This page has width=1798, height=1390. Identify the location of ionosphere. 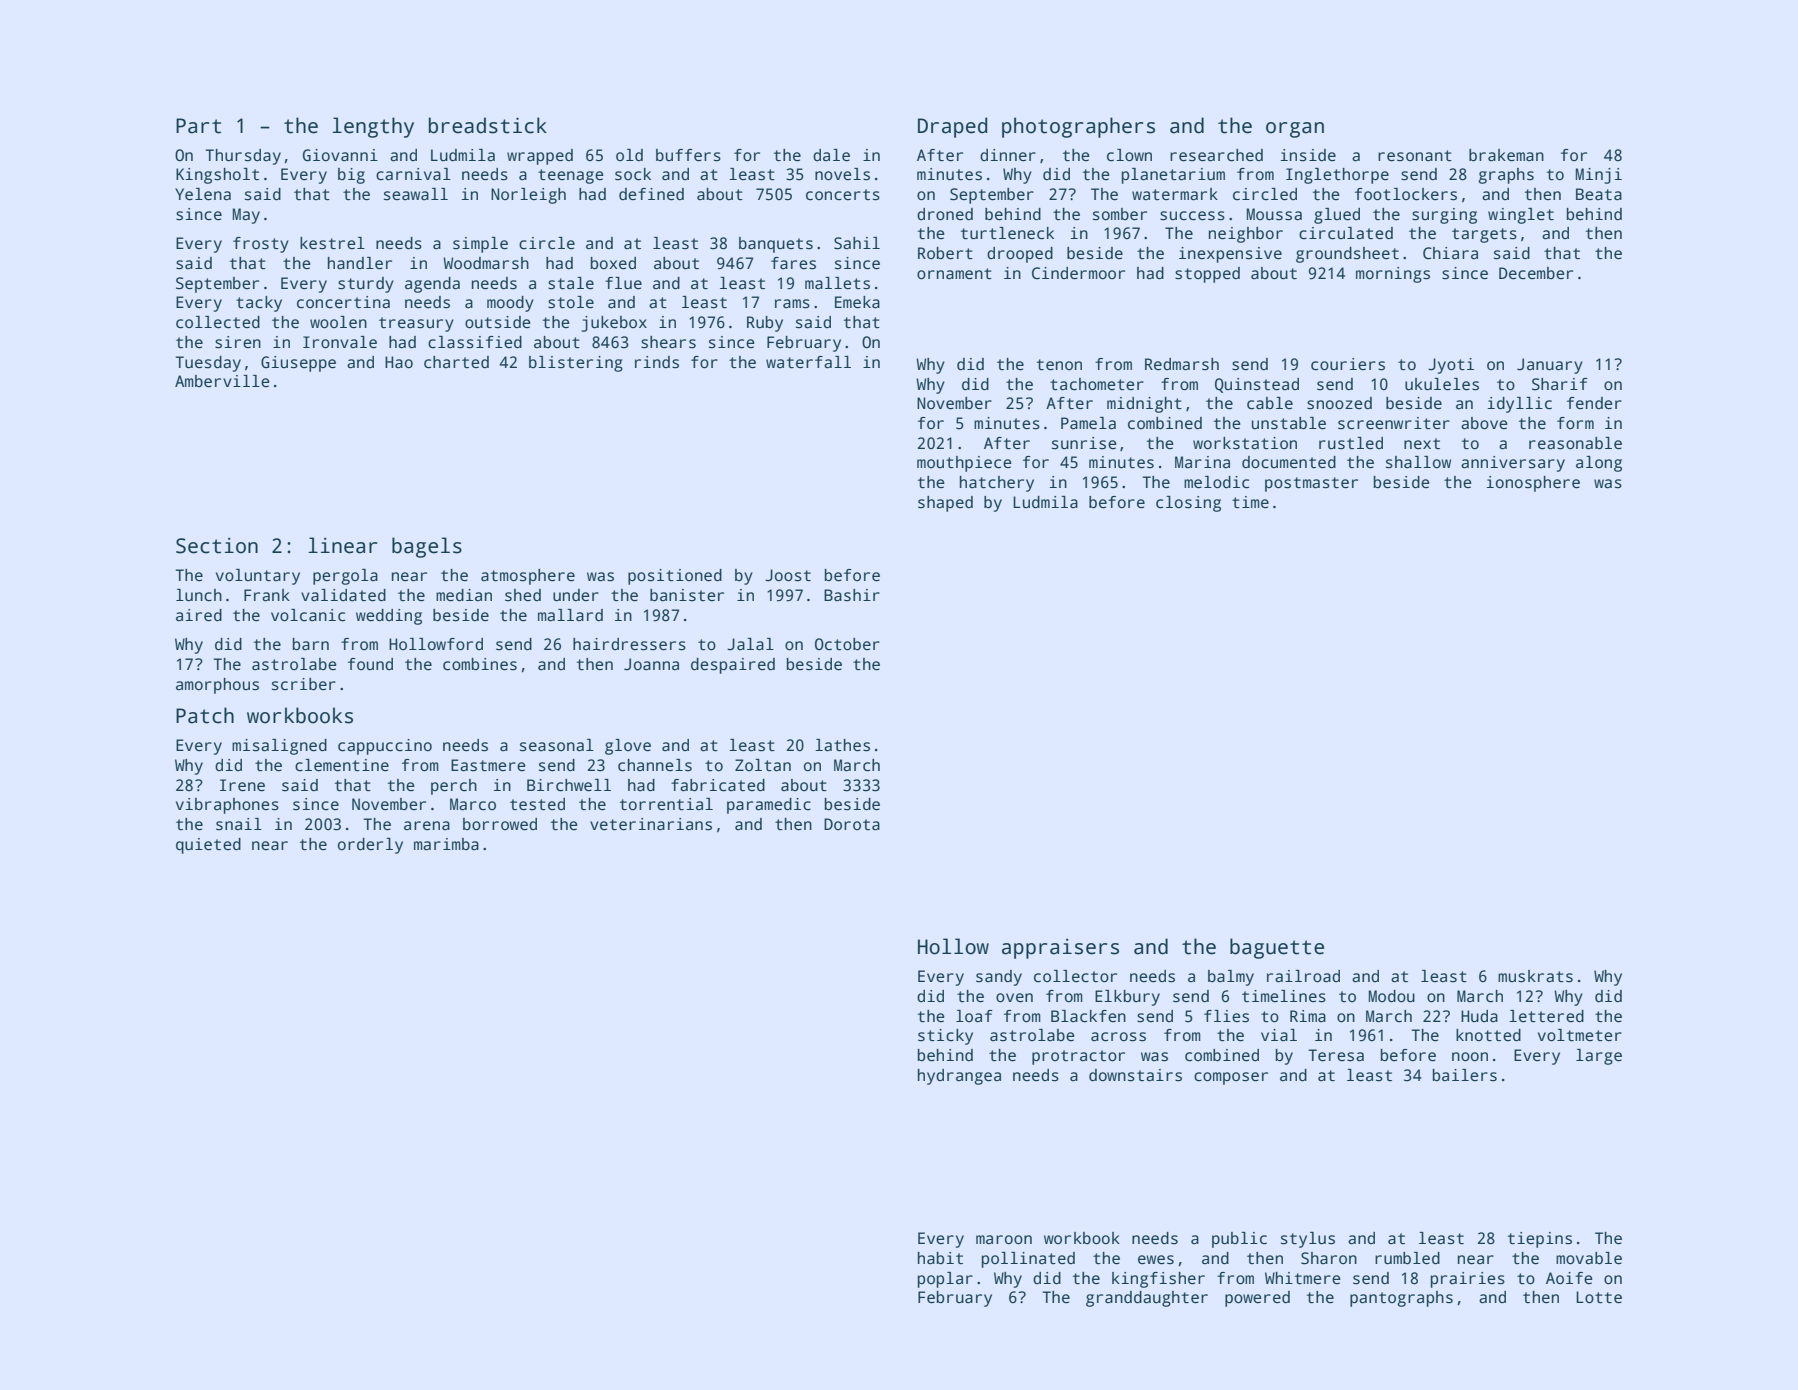
(1533, 484).
